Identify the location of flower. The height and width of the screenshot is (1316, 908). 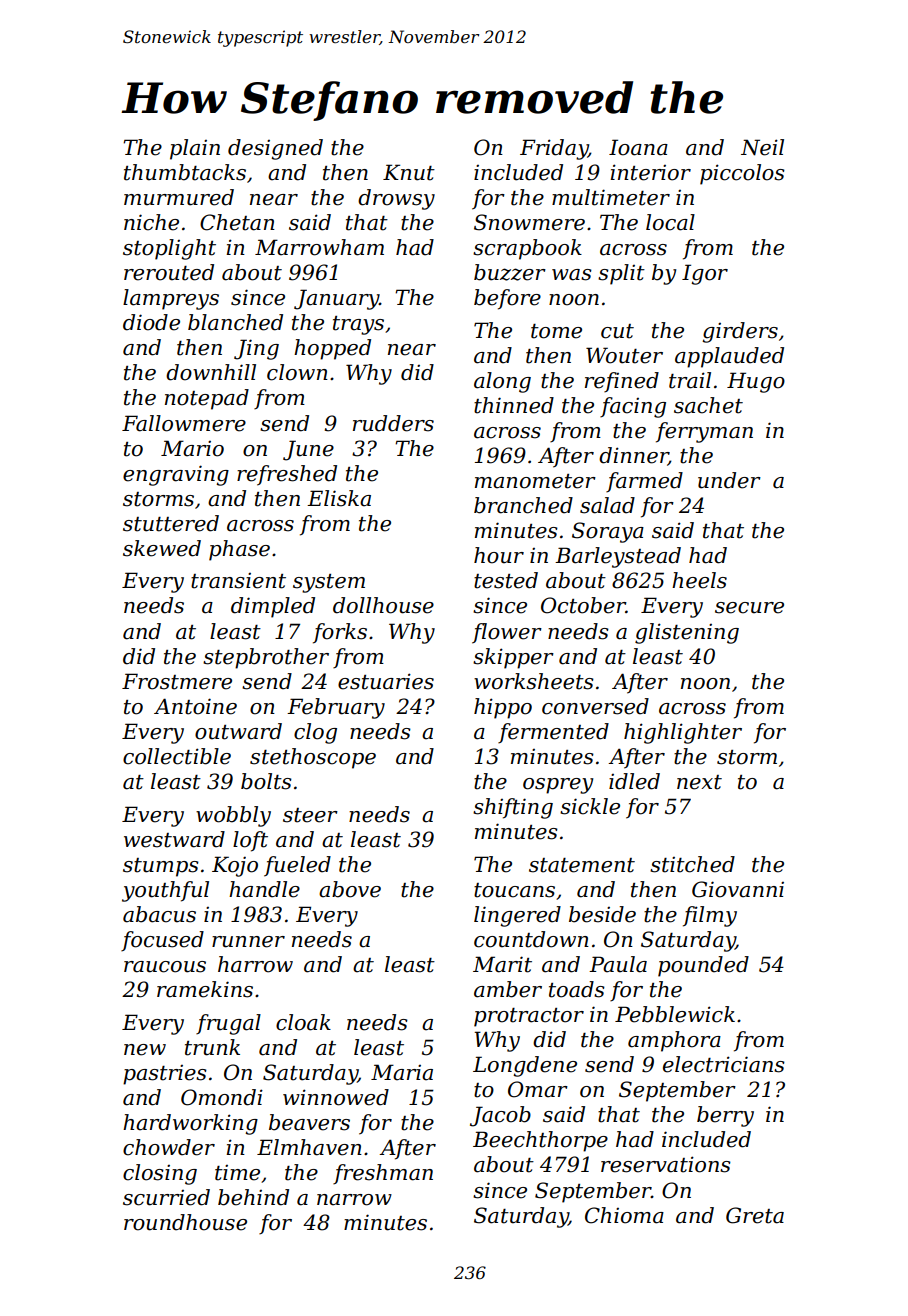
(507, 633).
